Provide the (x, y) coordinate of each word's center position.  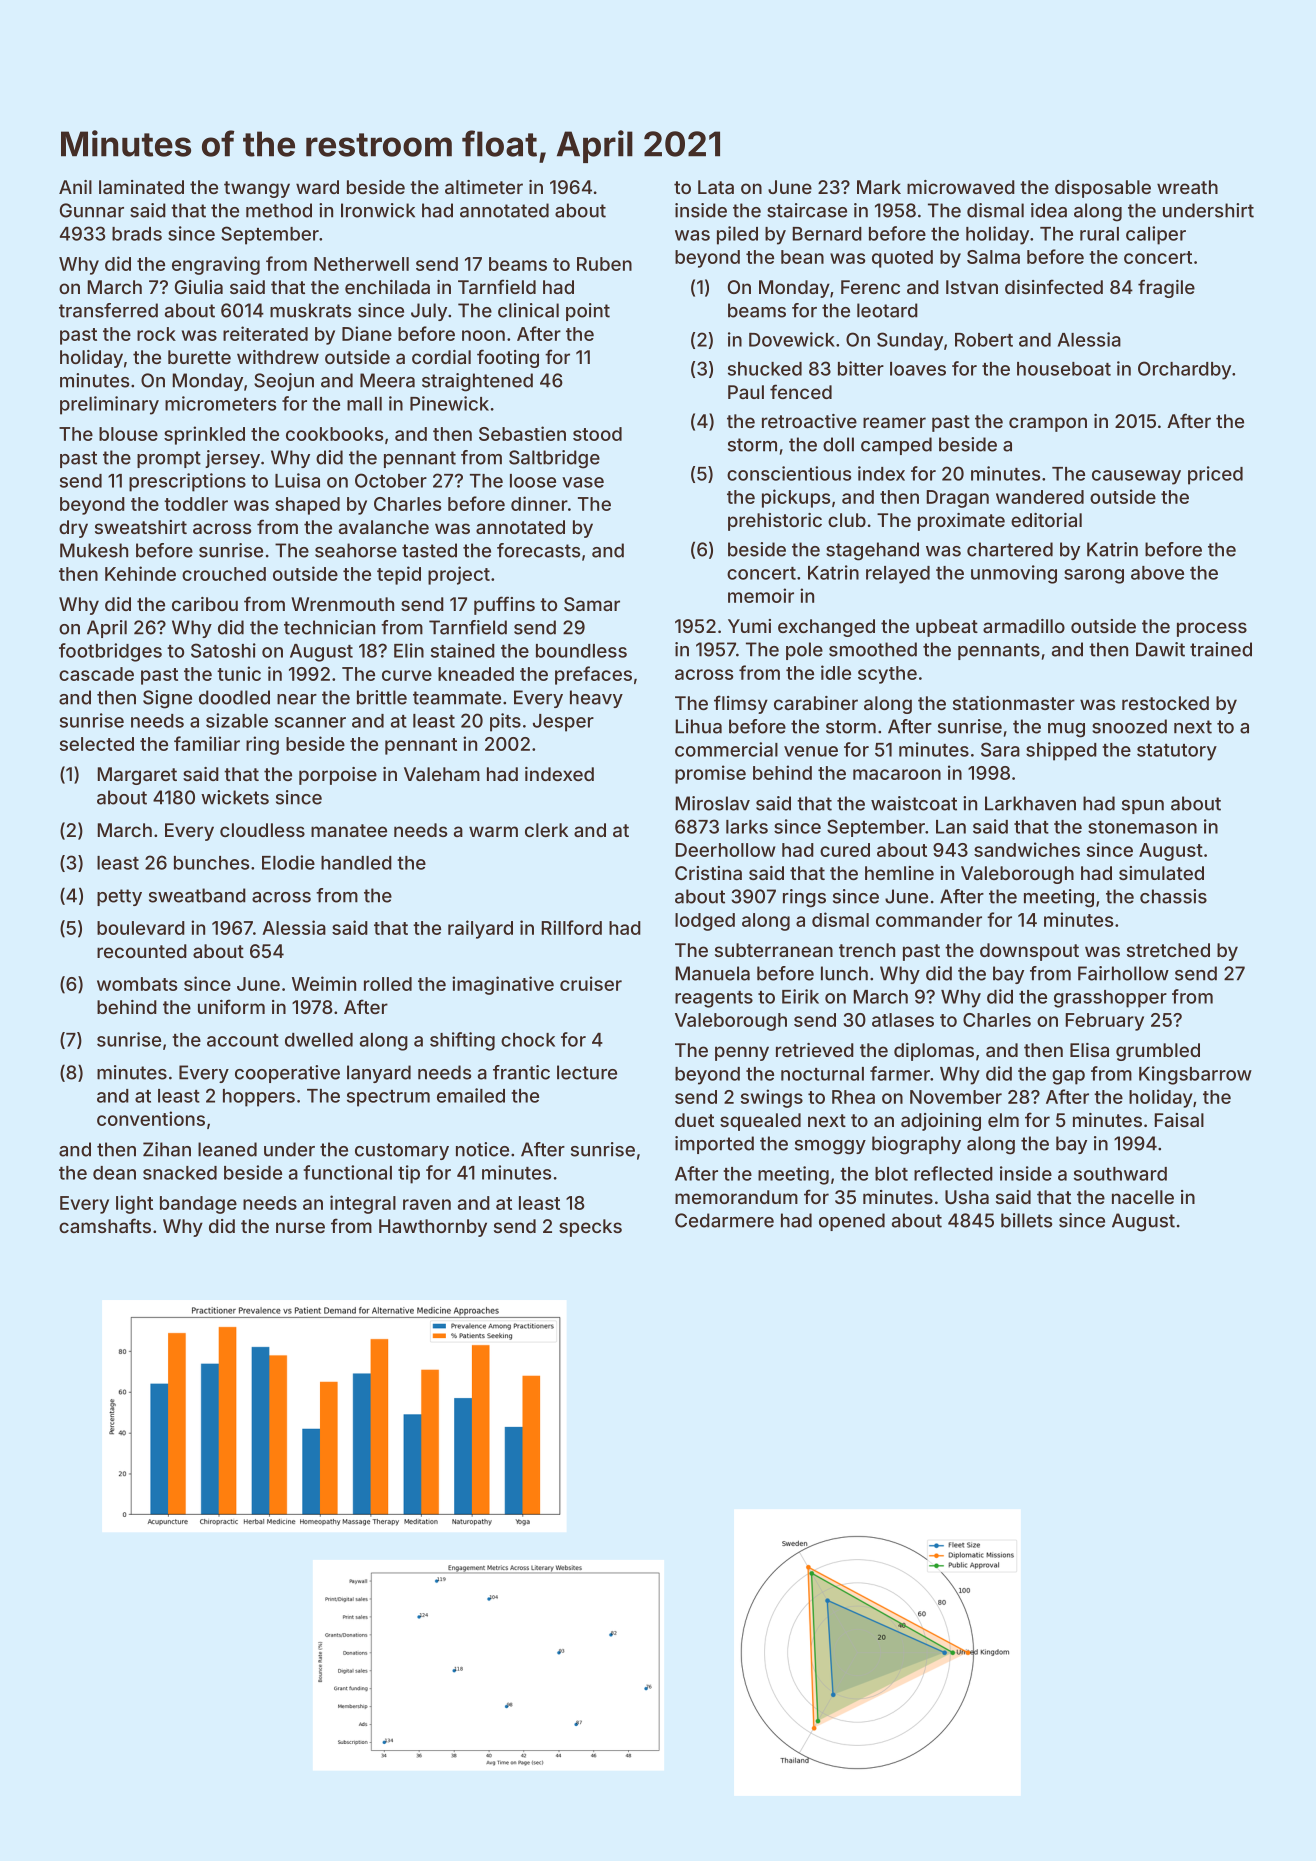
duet (694, 1120)
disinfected (1054, 286)
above (1157, 573)
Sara (1000, 749)
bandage (198, 1205)
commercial (726, 749)
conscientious (789, 473)
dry (73, 529)
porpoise (338, 776)
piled (737, 235)
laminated (141, 187)
